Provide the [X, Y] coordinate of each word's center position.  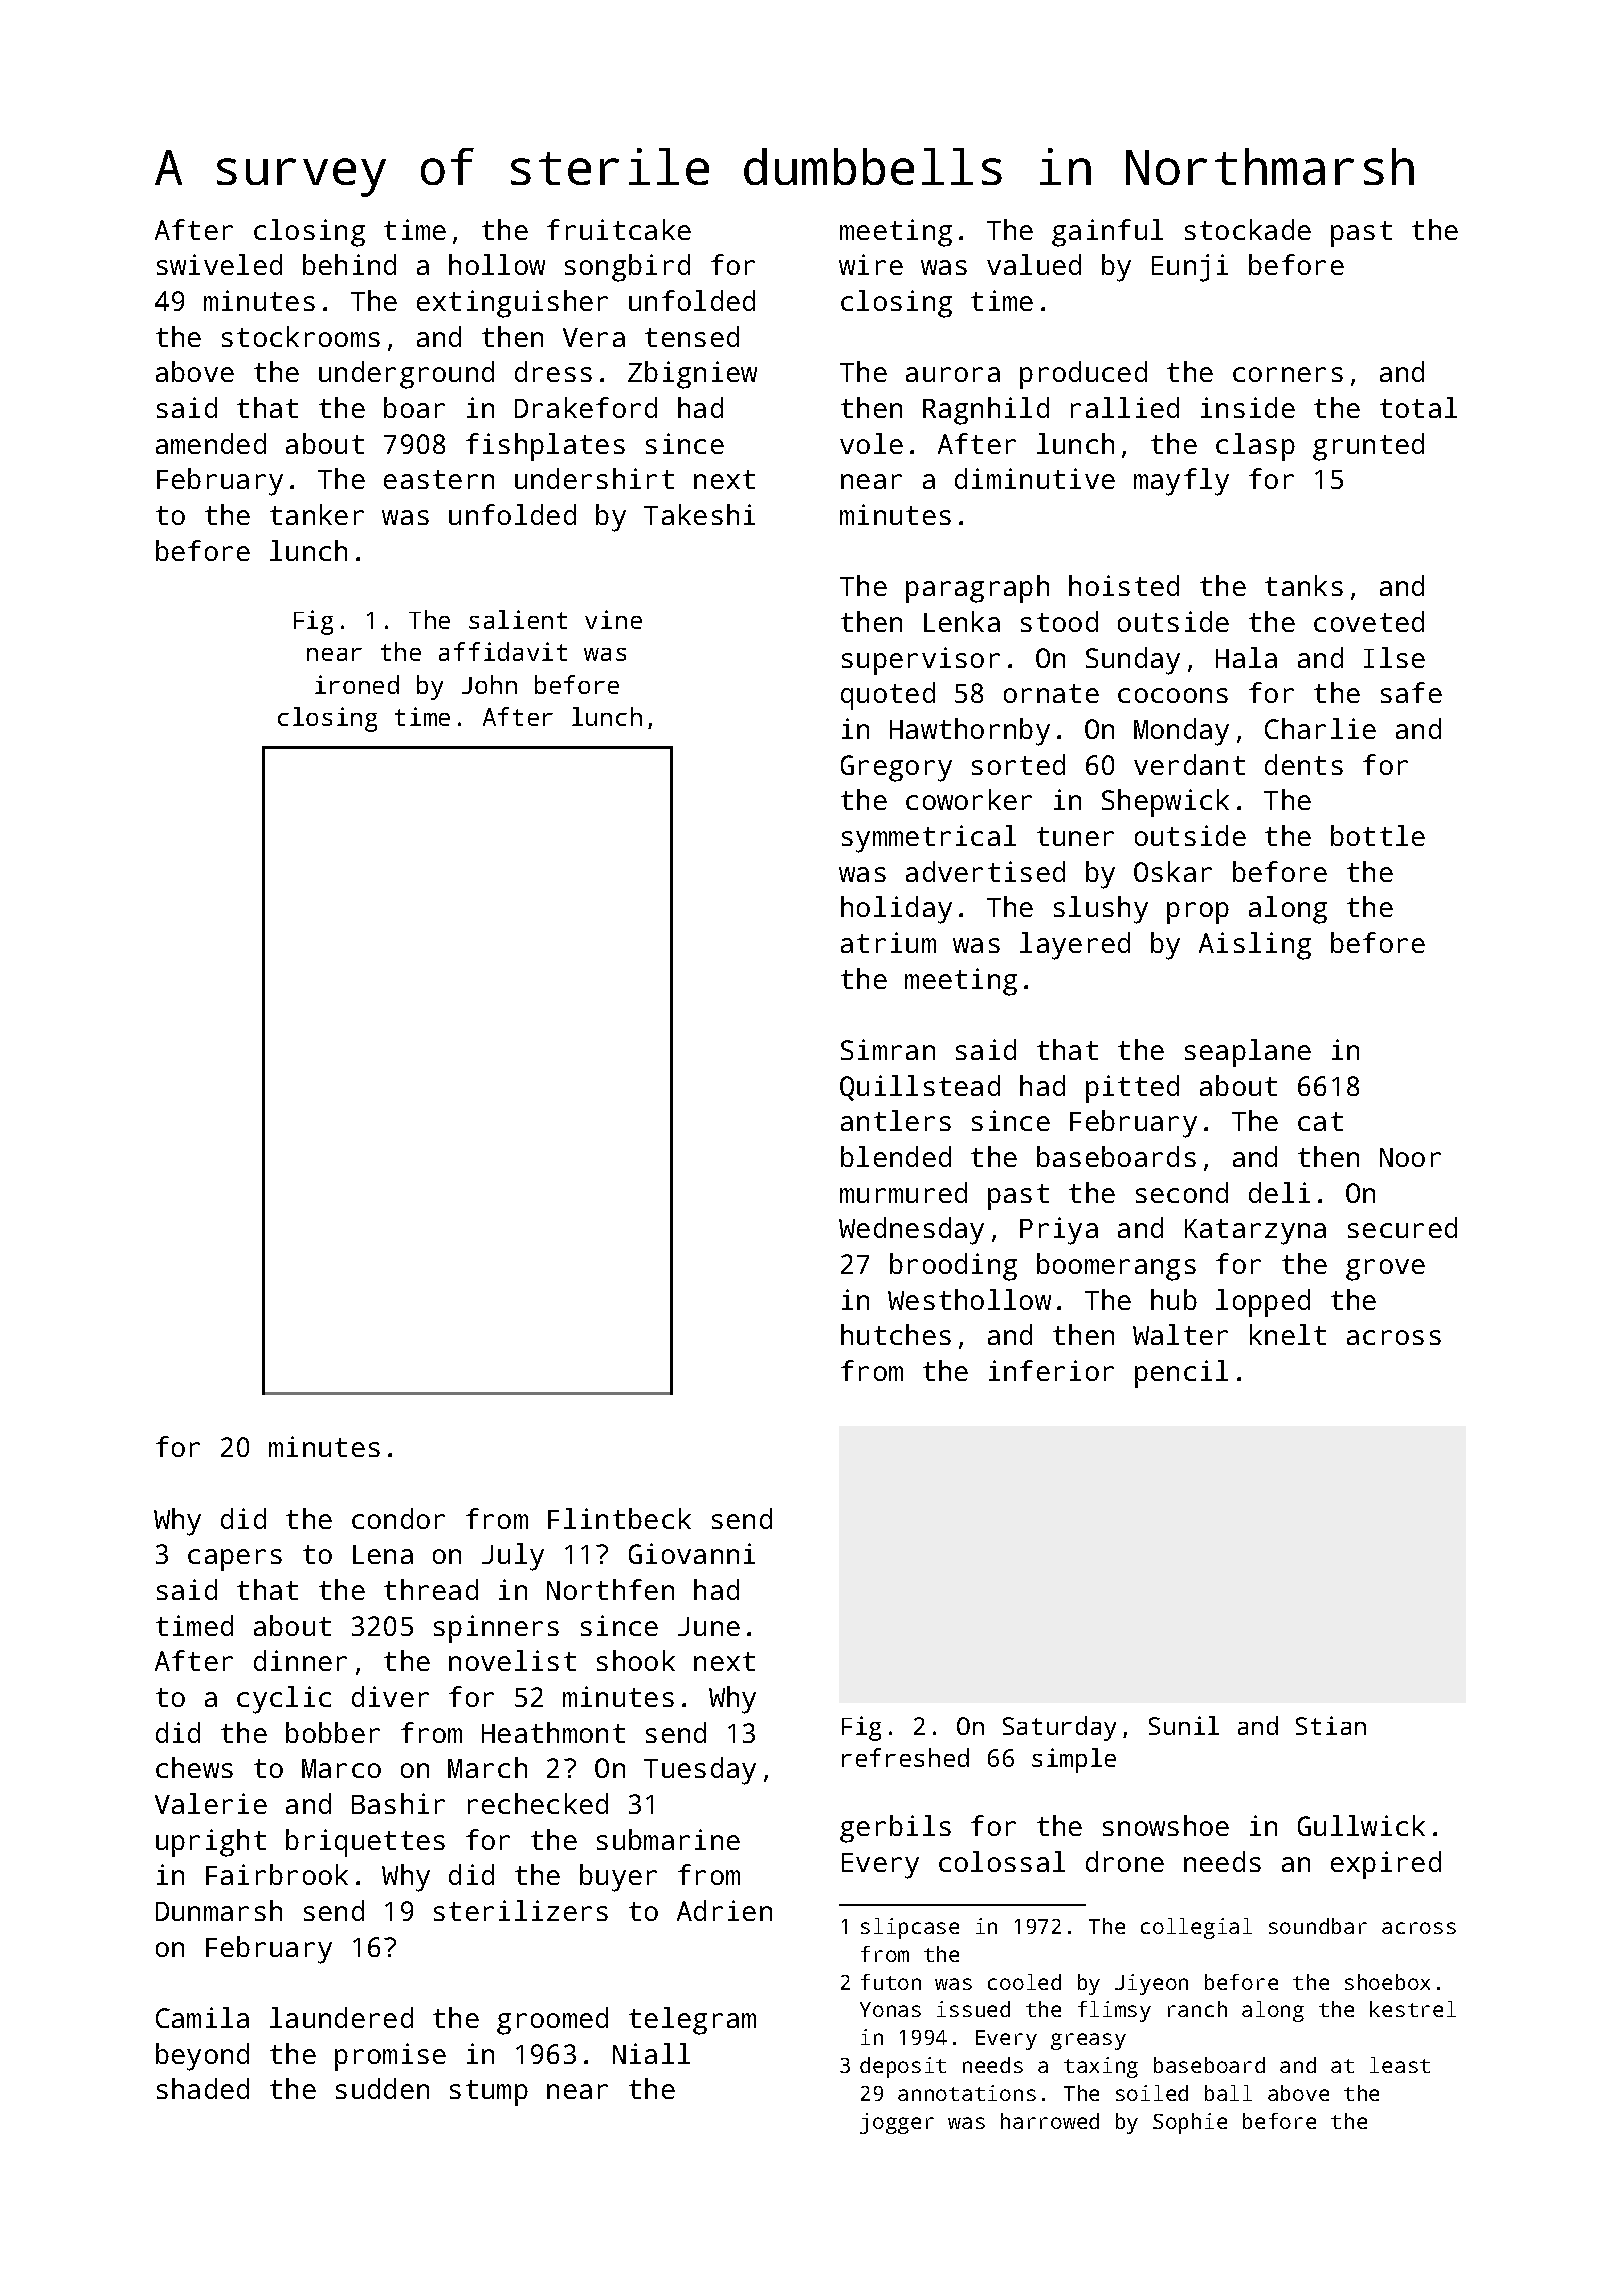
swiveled [219, 264]
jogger [897, 2123]
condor [398, 1518]
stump [489, 2093]
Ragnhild [986, 411]
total [1418, 407]
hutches [896, 1334]
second [1182, 1192]
